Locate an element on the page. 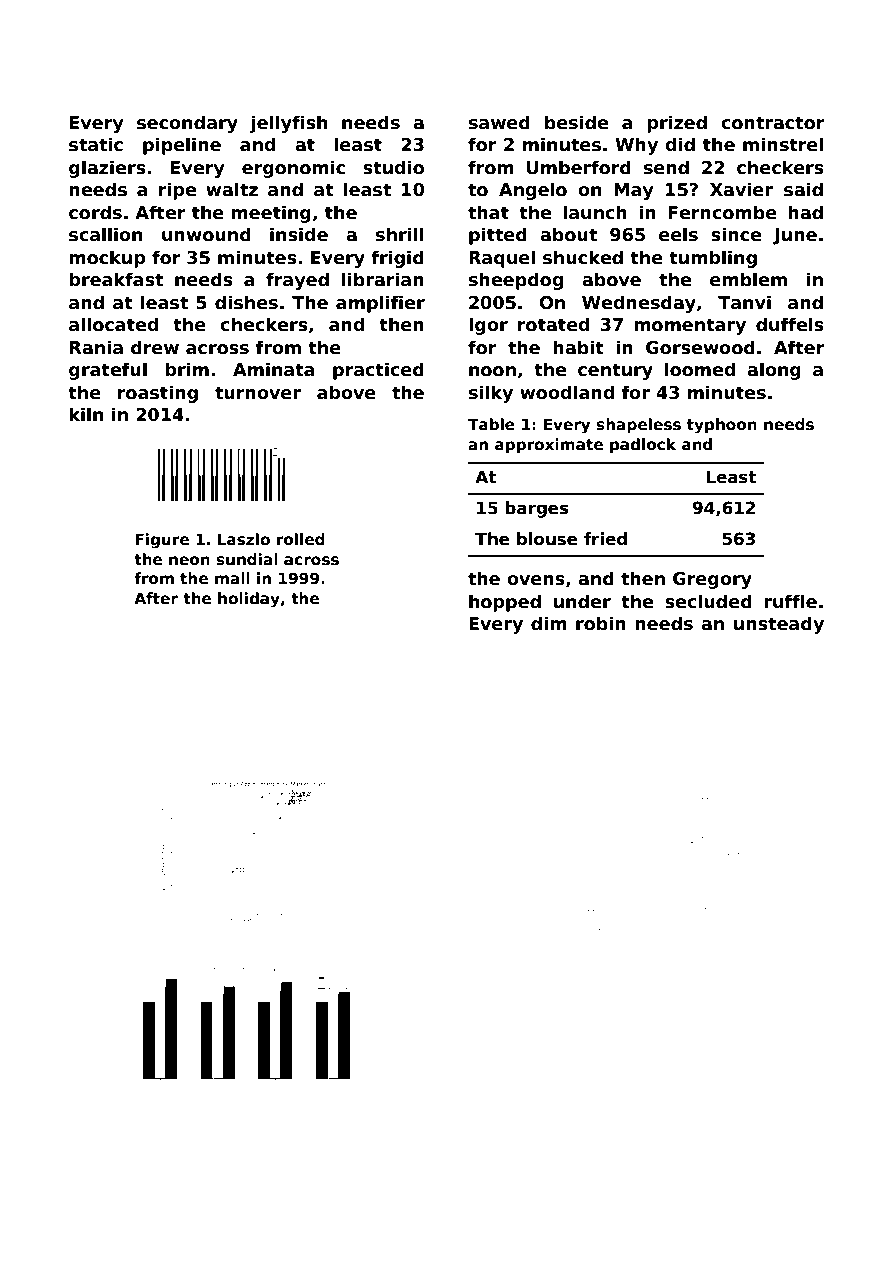 The height and width of the image is (1268, 893). dishes is located at coordinates (246, 302).
